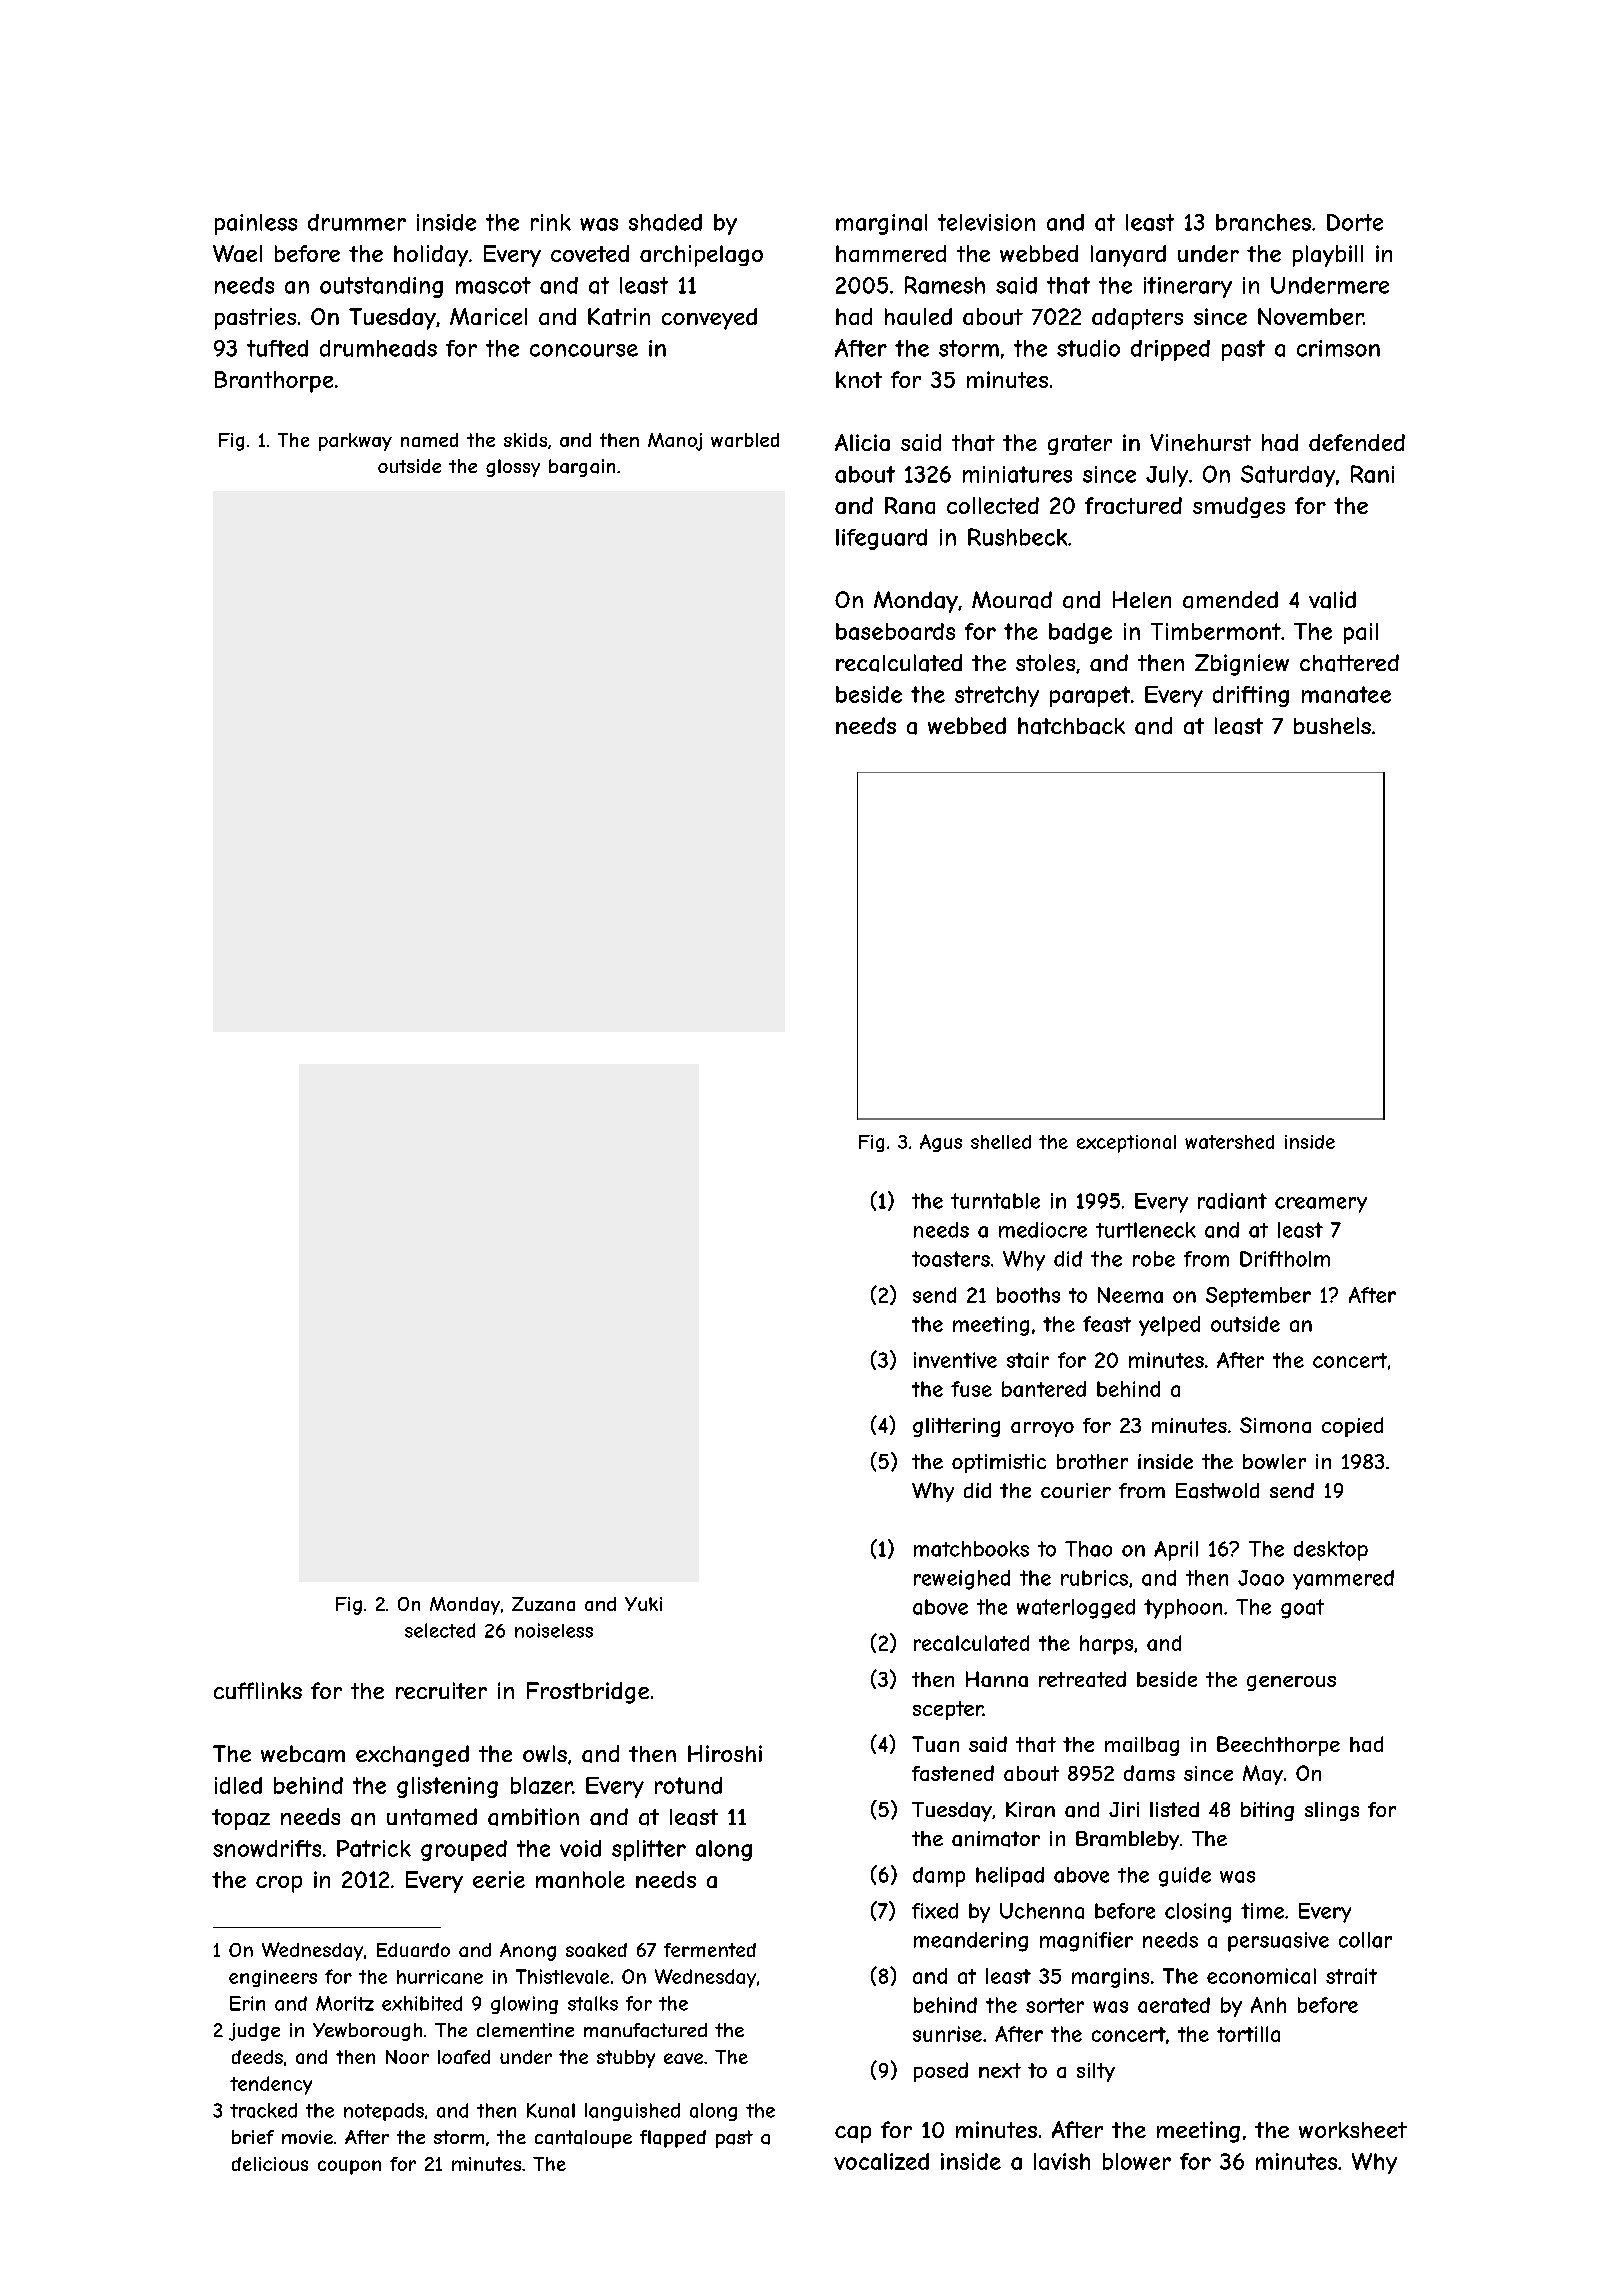  Describe the element at coordinates (582, 468) in the image. I see `bargain` at that location.
